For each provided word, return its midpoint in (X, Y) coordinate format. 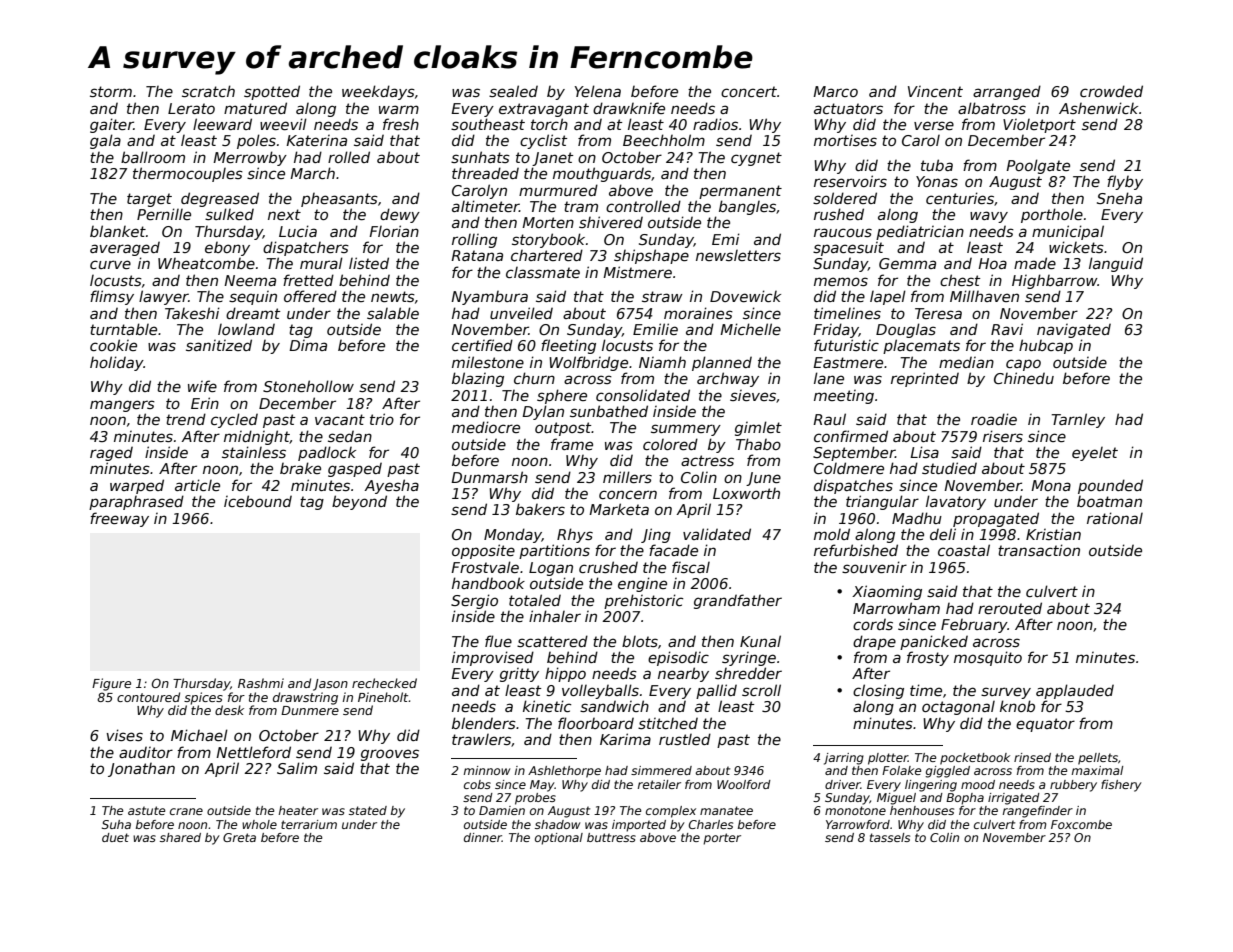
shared (180, 837)
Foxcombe (1081, 824)
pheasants (339, 200)
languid (1116, 264)
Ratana (477, 255)
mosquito (988, 658)
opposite (483, 551)
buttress (611, 837)
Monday (513, 535)
